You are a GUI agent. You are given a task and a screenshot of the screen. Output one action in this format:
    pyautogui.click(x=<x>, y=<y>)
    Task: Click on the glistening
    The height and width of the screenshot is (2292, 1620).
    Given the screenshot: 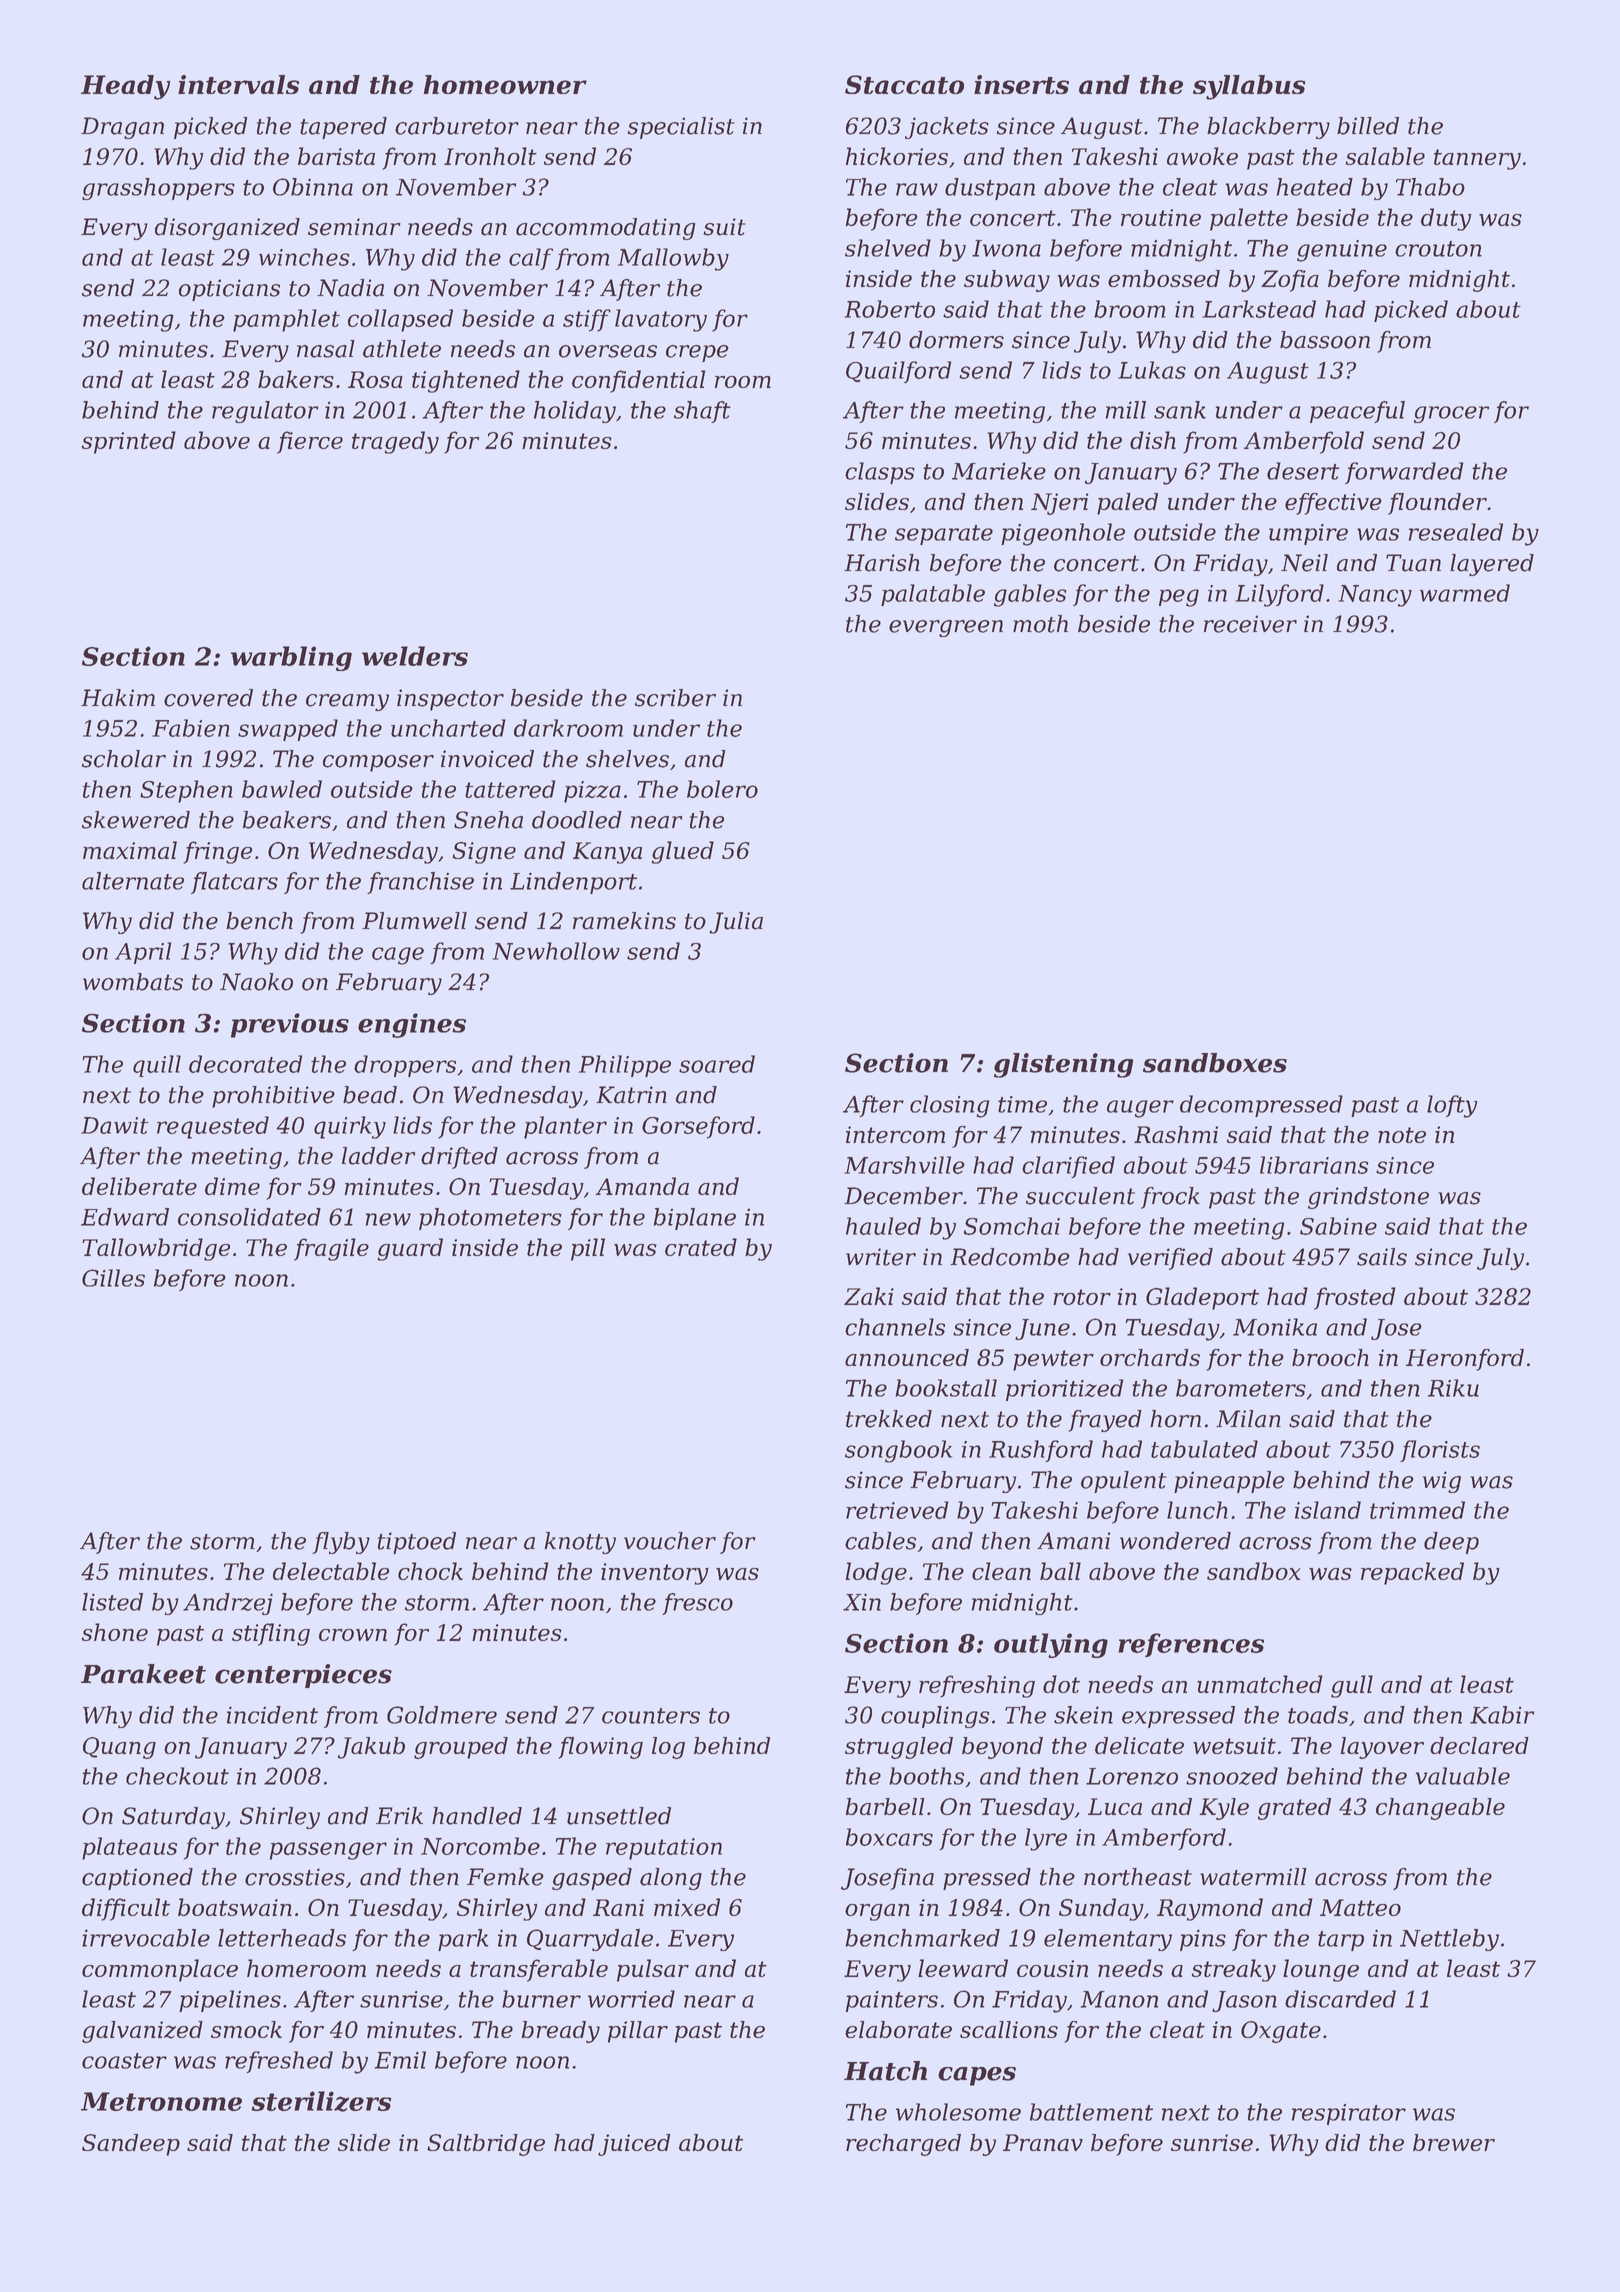 What is the action you would take?
    pyautogui.click(x=1064, y=1065)
